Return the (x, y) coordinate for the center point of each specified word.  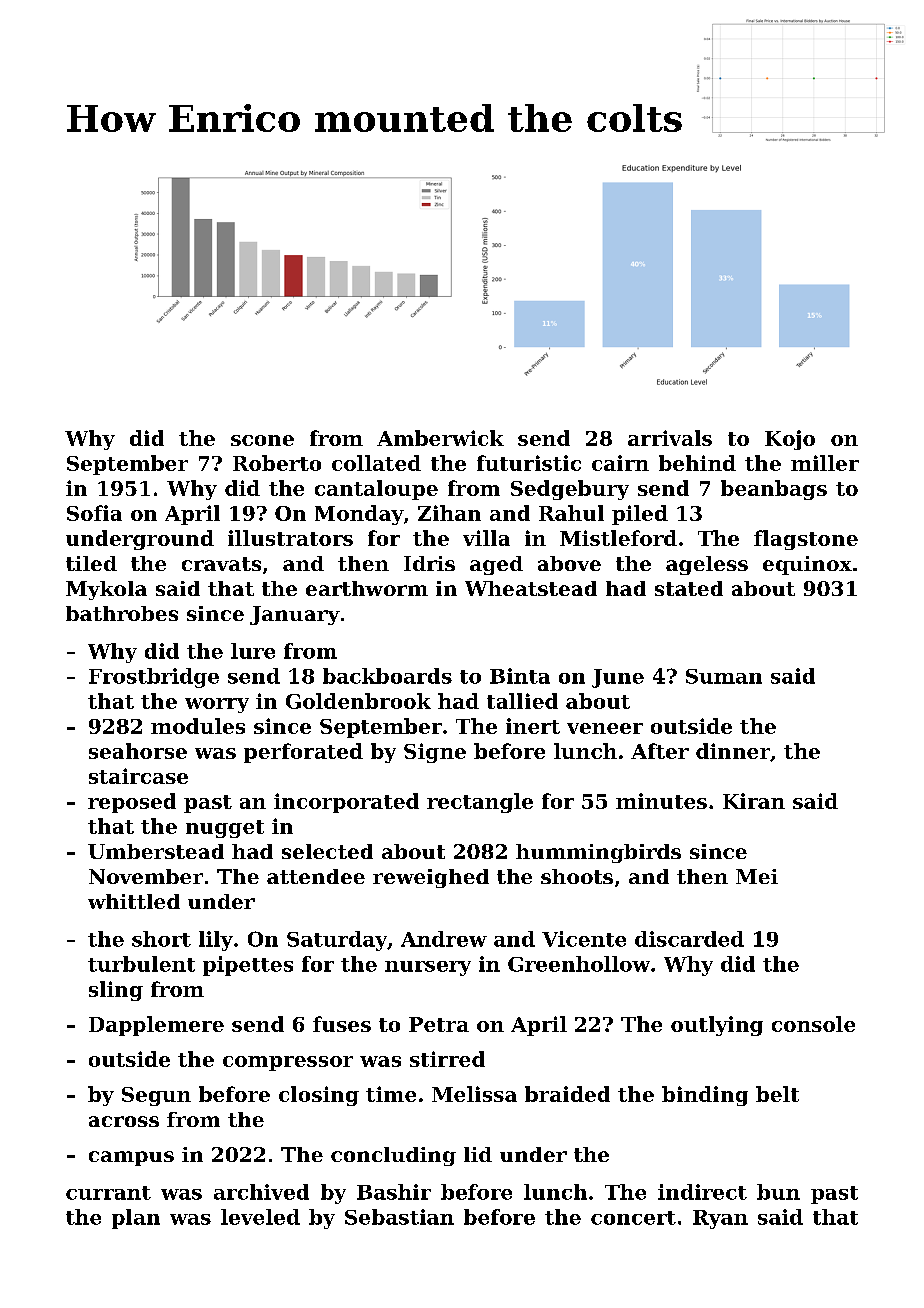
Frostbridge (154, 678)
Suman (724, 676)
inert (533, 726)
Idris (429, 563)
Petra (439, 1024)
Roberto (277, 463)
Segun (156, 1096)
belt (777, 1094)
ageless (707, 565)
